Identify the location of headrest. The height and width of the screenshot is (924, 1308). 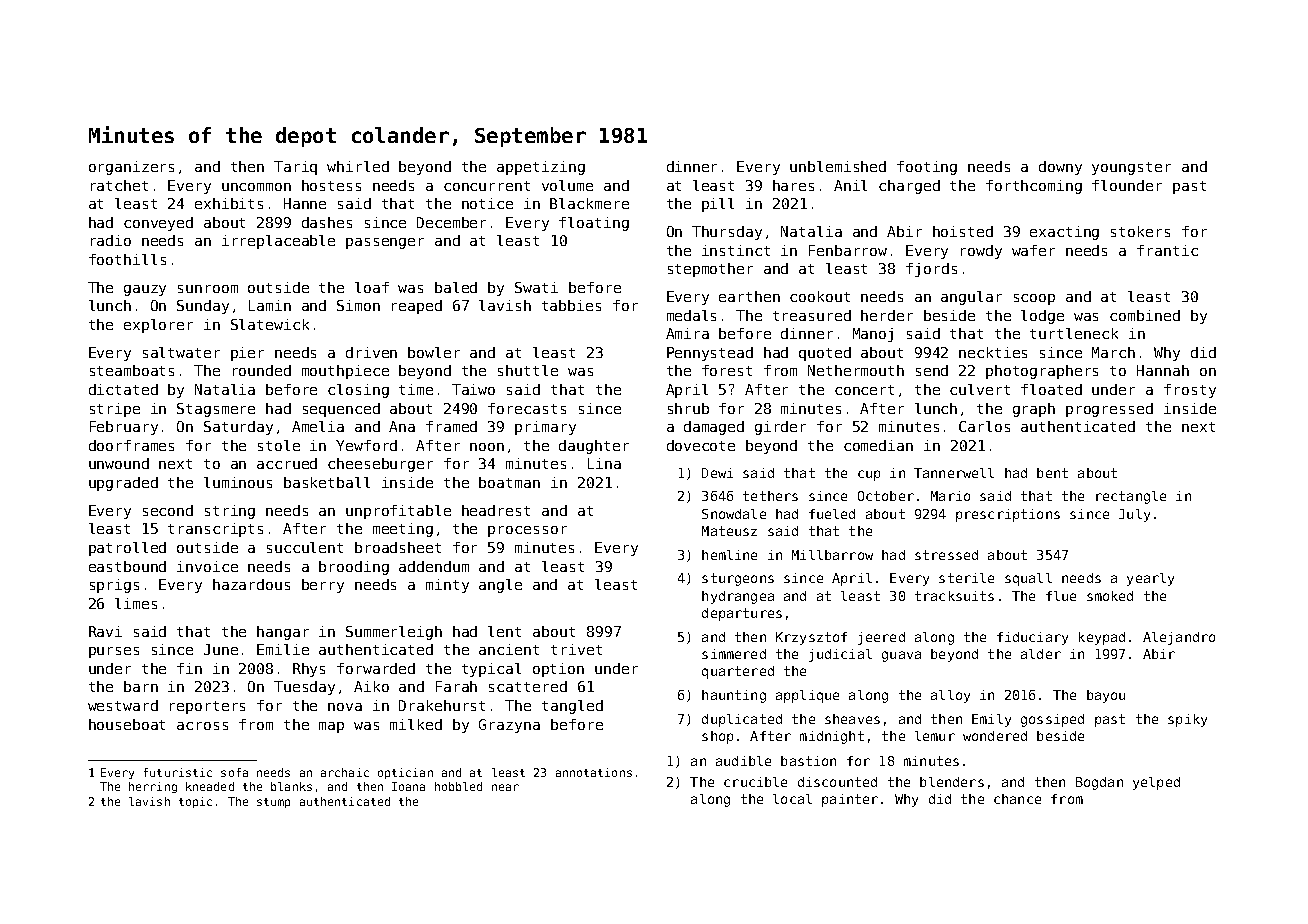
(496, 510).
